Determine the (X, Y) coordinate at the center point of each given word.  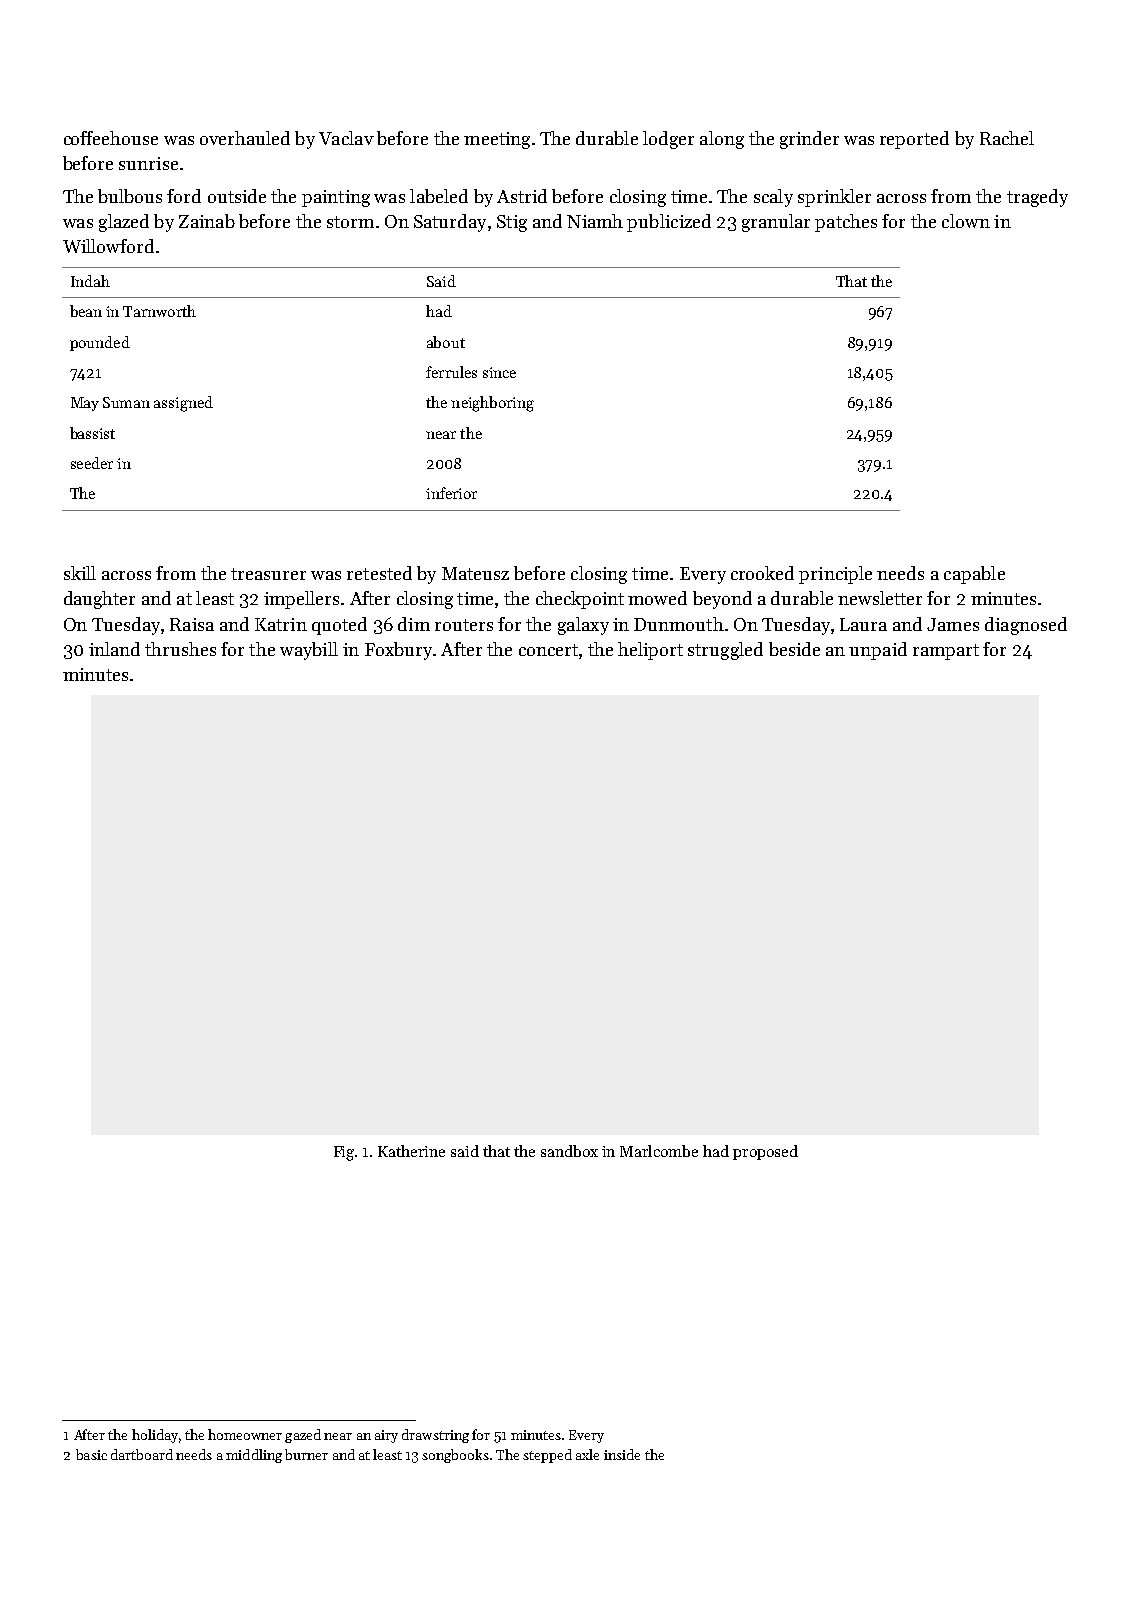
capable (974, 575)
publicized (669, 223)
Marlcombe (659, 1151)
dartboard (142, 1454)
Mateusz (475, 573)
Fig (344, 1153)
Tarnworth (159, 311)
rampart (946, 652)
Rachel (1007, 138)
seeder (92, 463)
